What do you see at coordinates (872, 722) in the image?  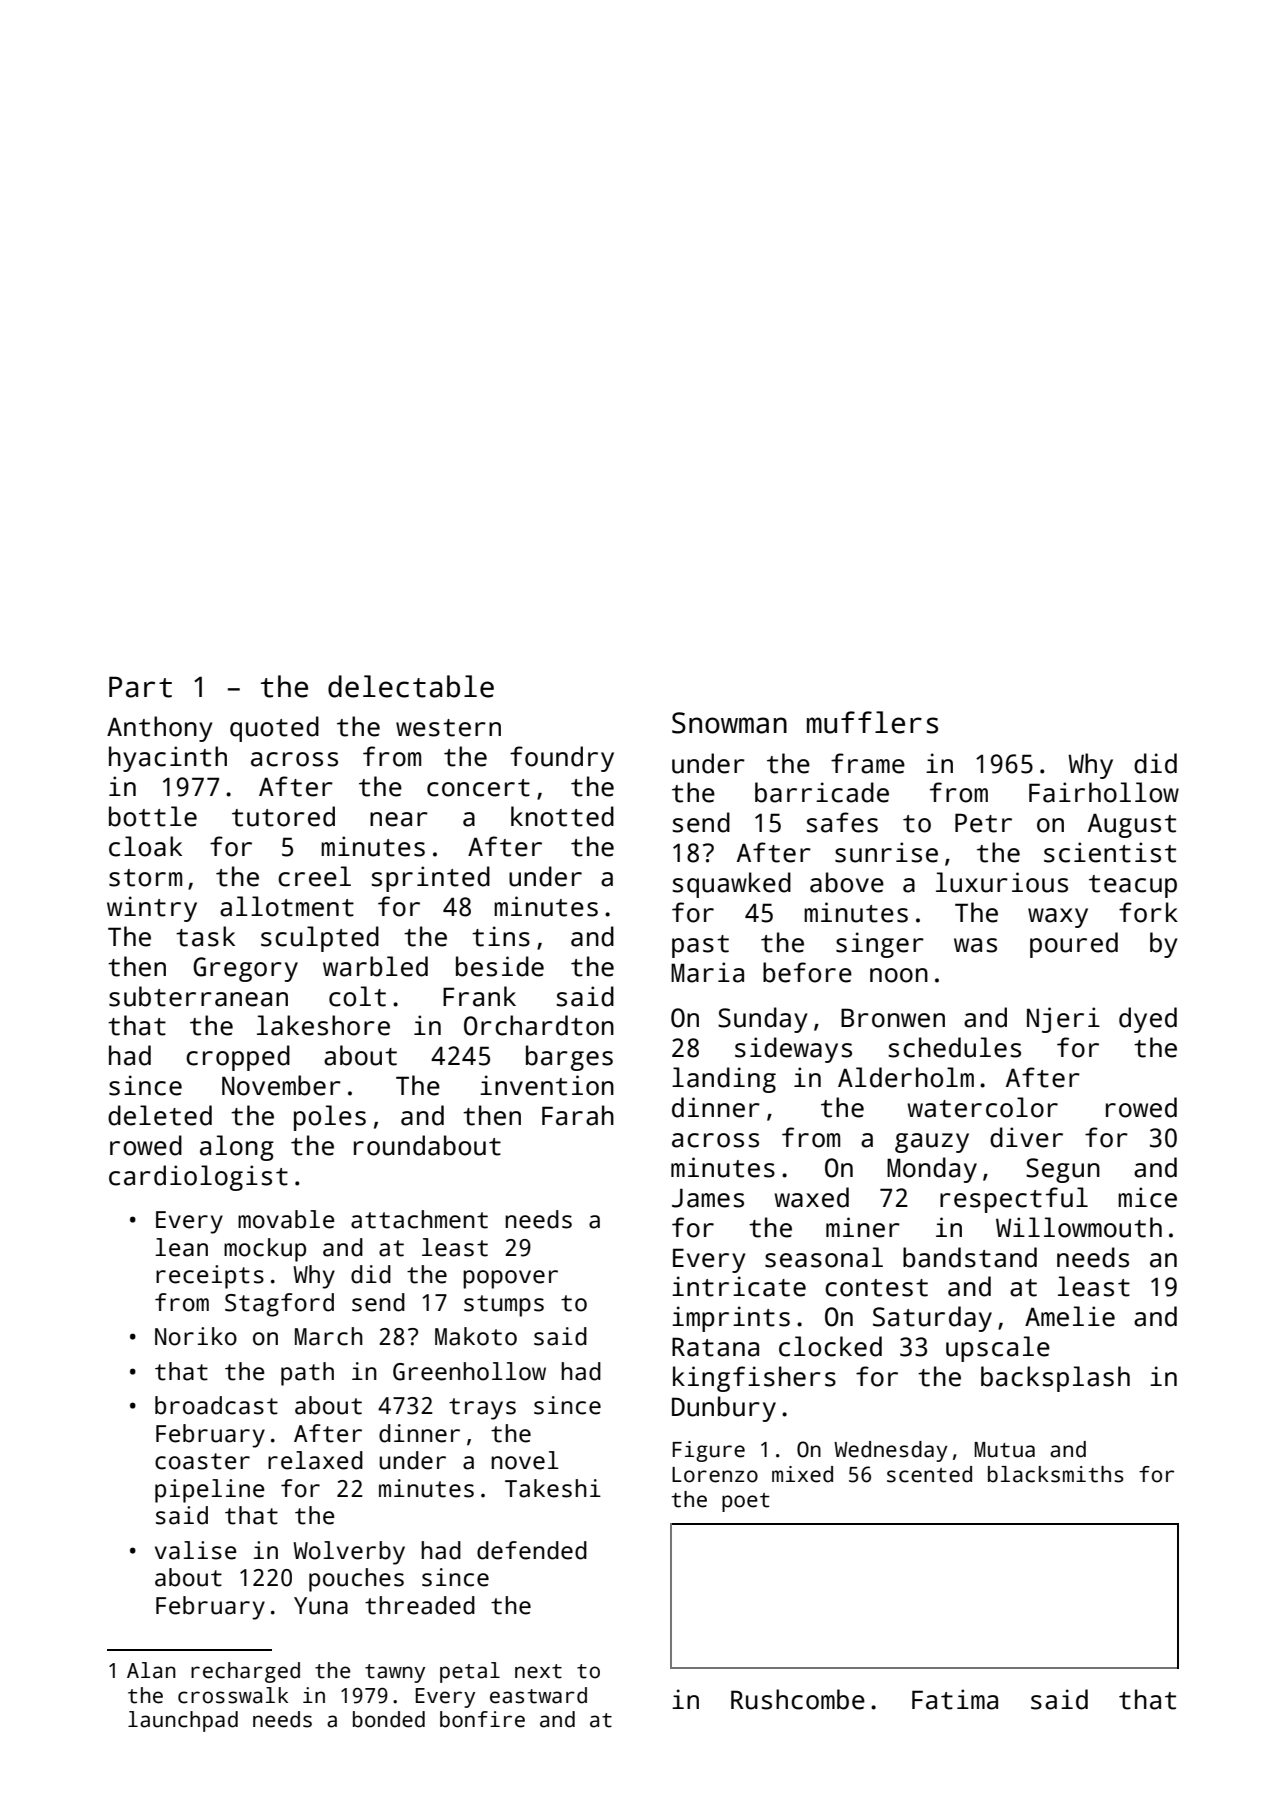 I see `mufflers` at bounding box center [872, 722].
